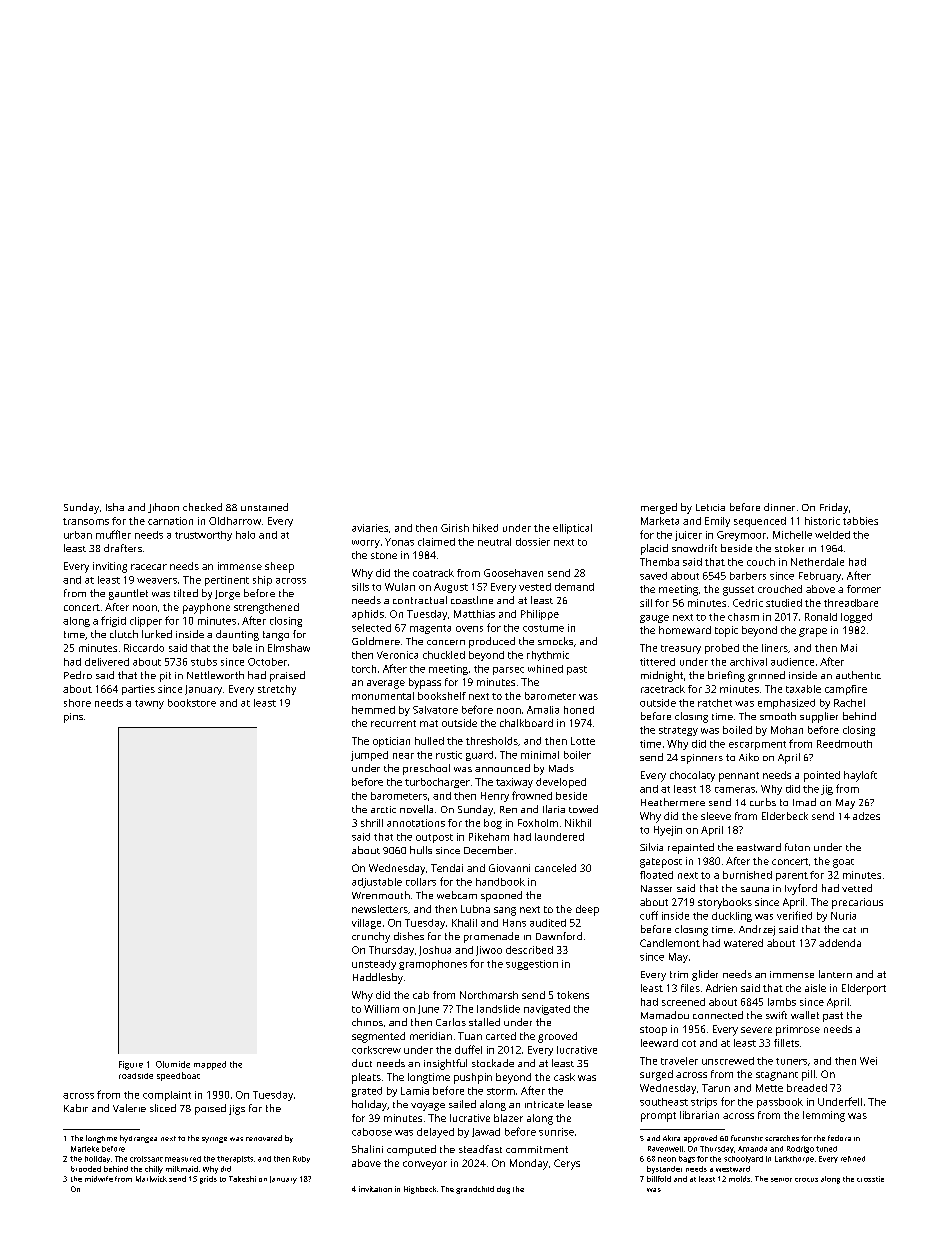  What do you see at coordinates (203, 536) in the screenshot?
I see `trustworthy` at bounding box center [203, 536].
